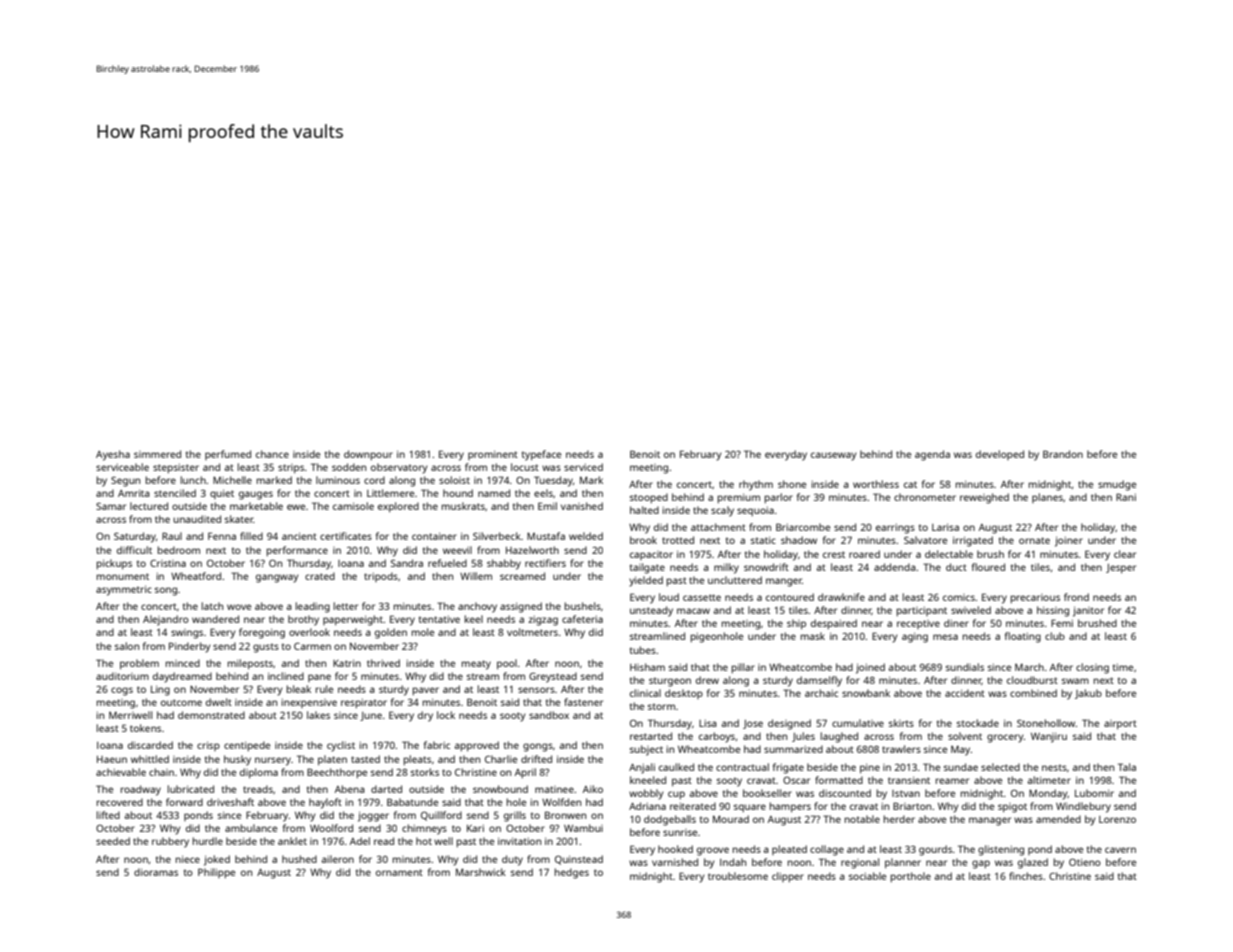 Image resolution: width=1233 pixels, height=952 pixels. What do you see at coordinates (1055, 636) in the screenshot?
I see `club` at bounding box center [1055, 636].
